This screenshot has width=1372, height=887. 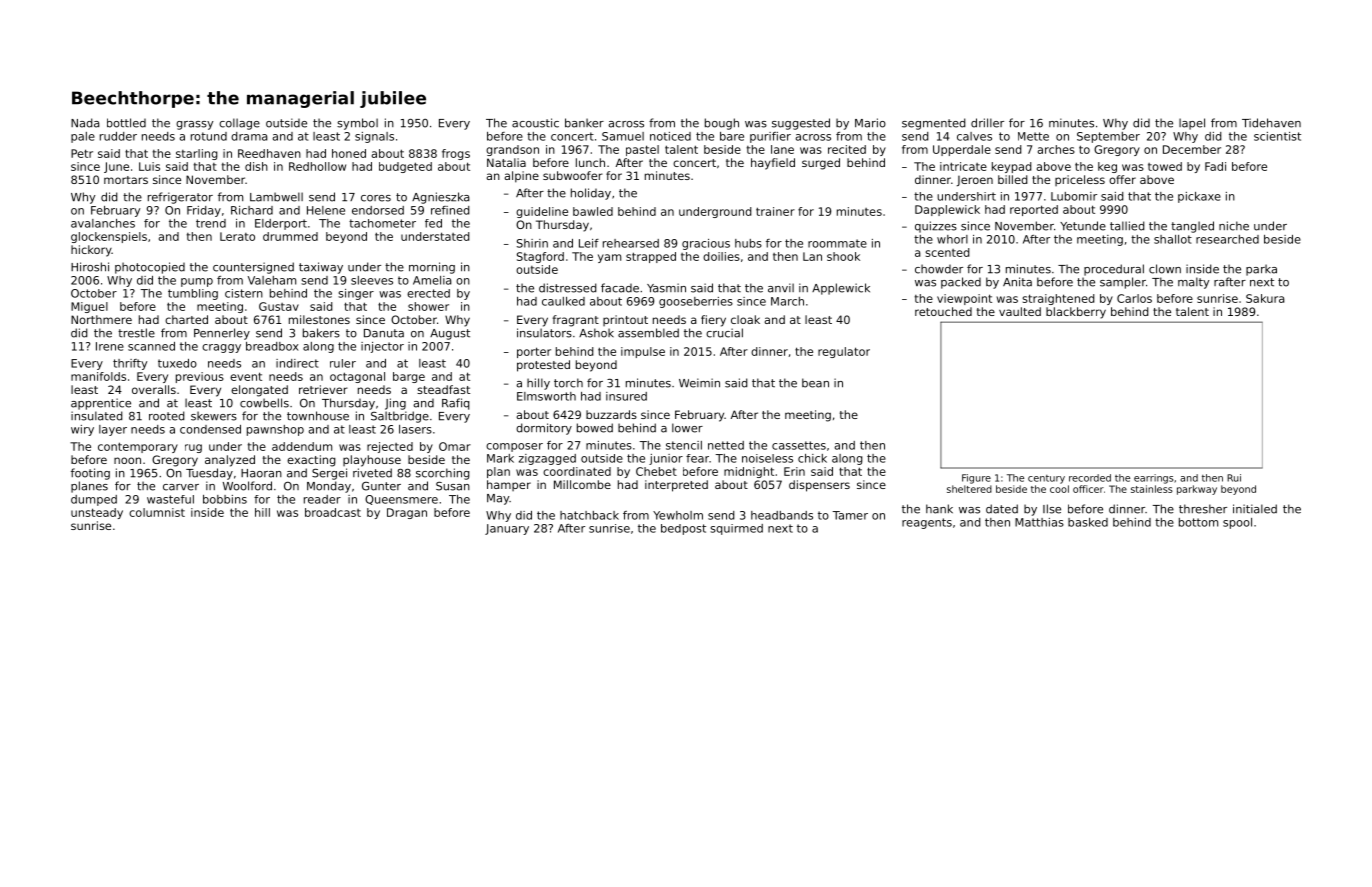 What do you see at coordinates (521, 177) in the screenshot?
I see `alpine` at bounding box center [521, 177].
